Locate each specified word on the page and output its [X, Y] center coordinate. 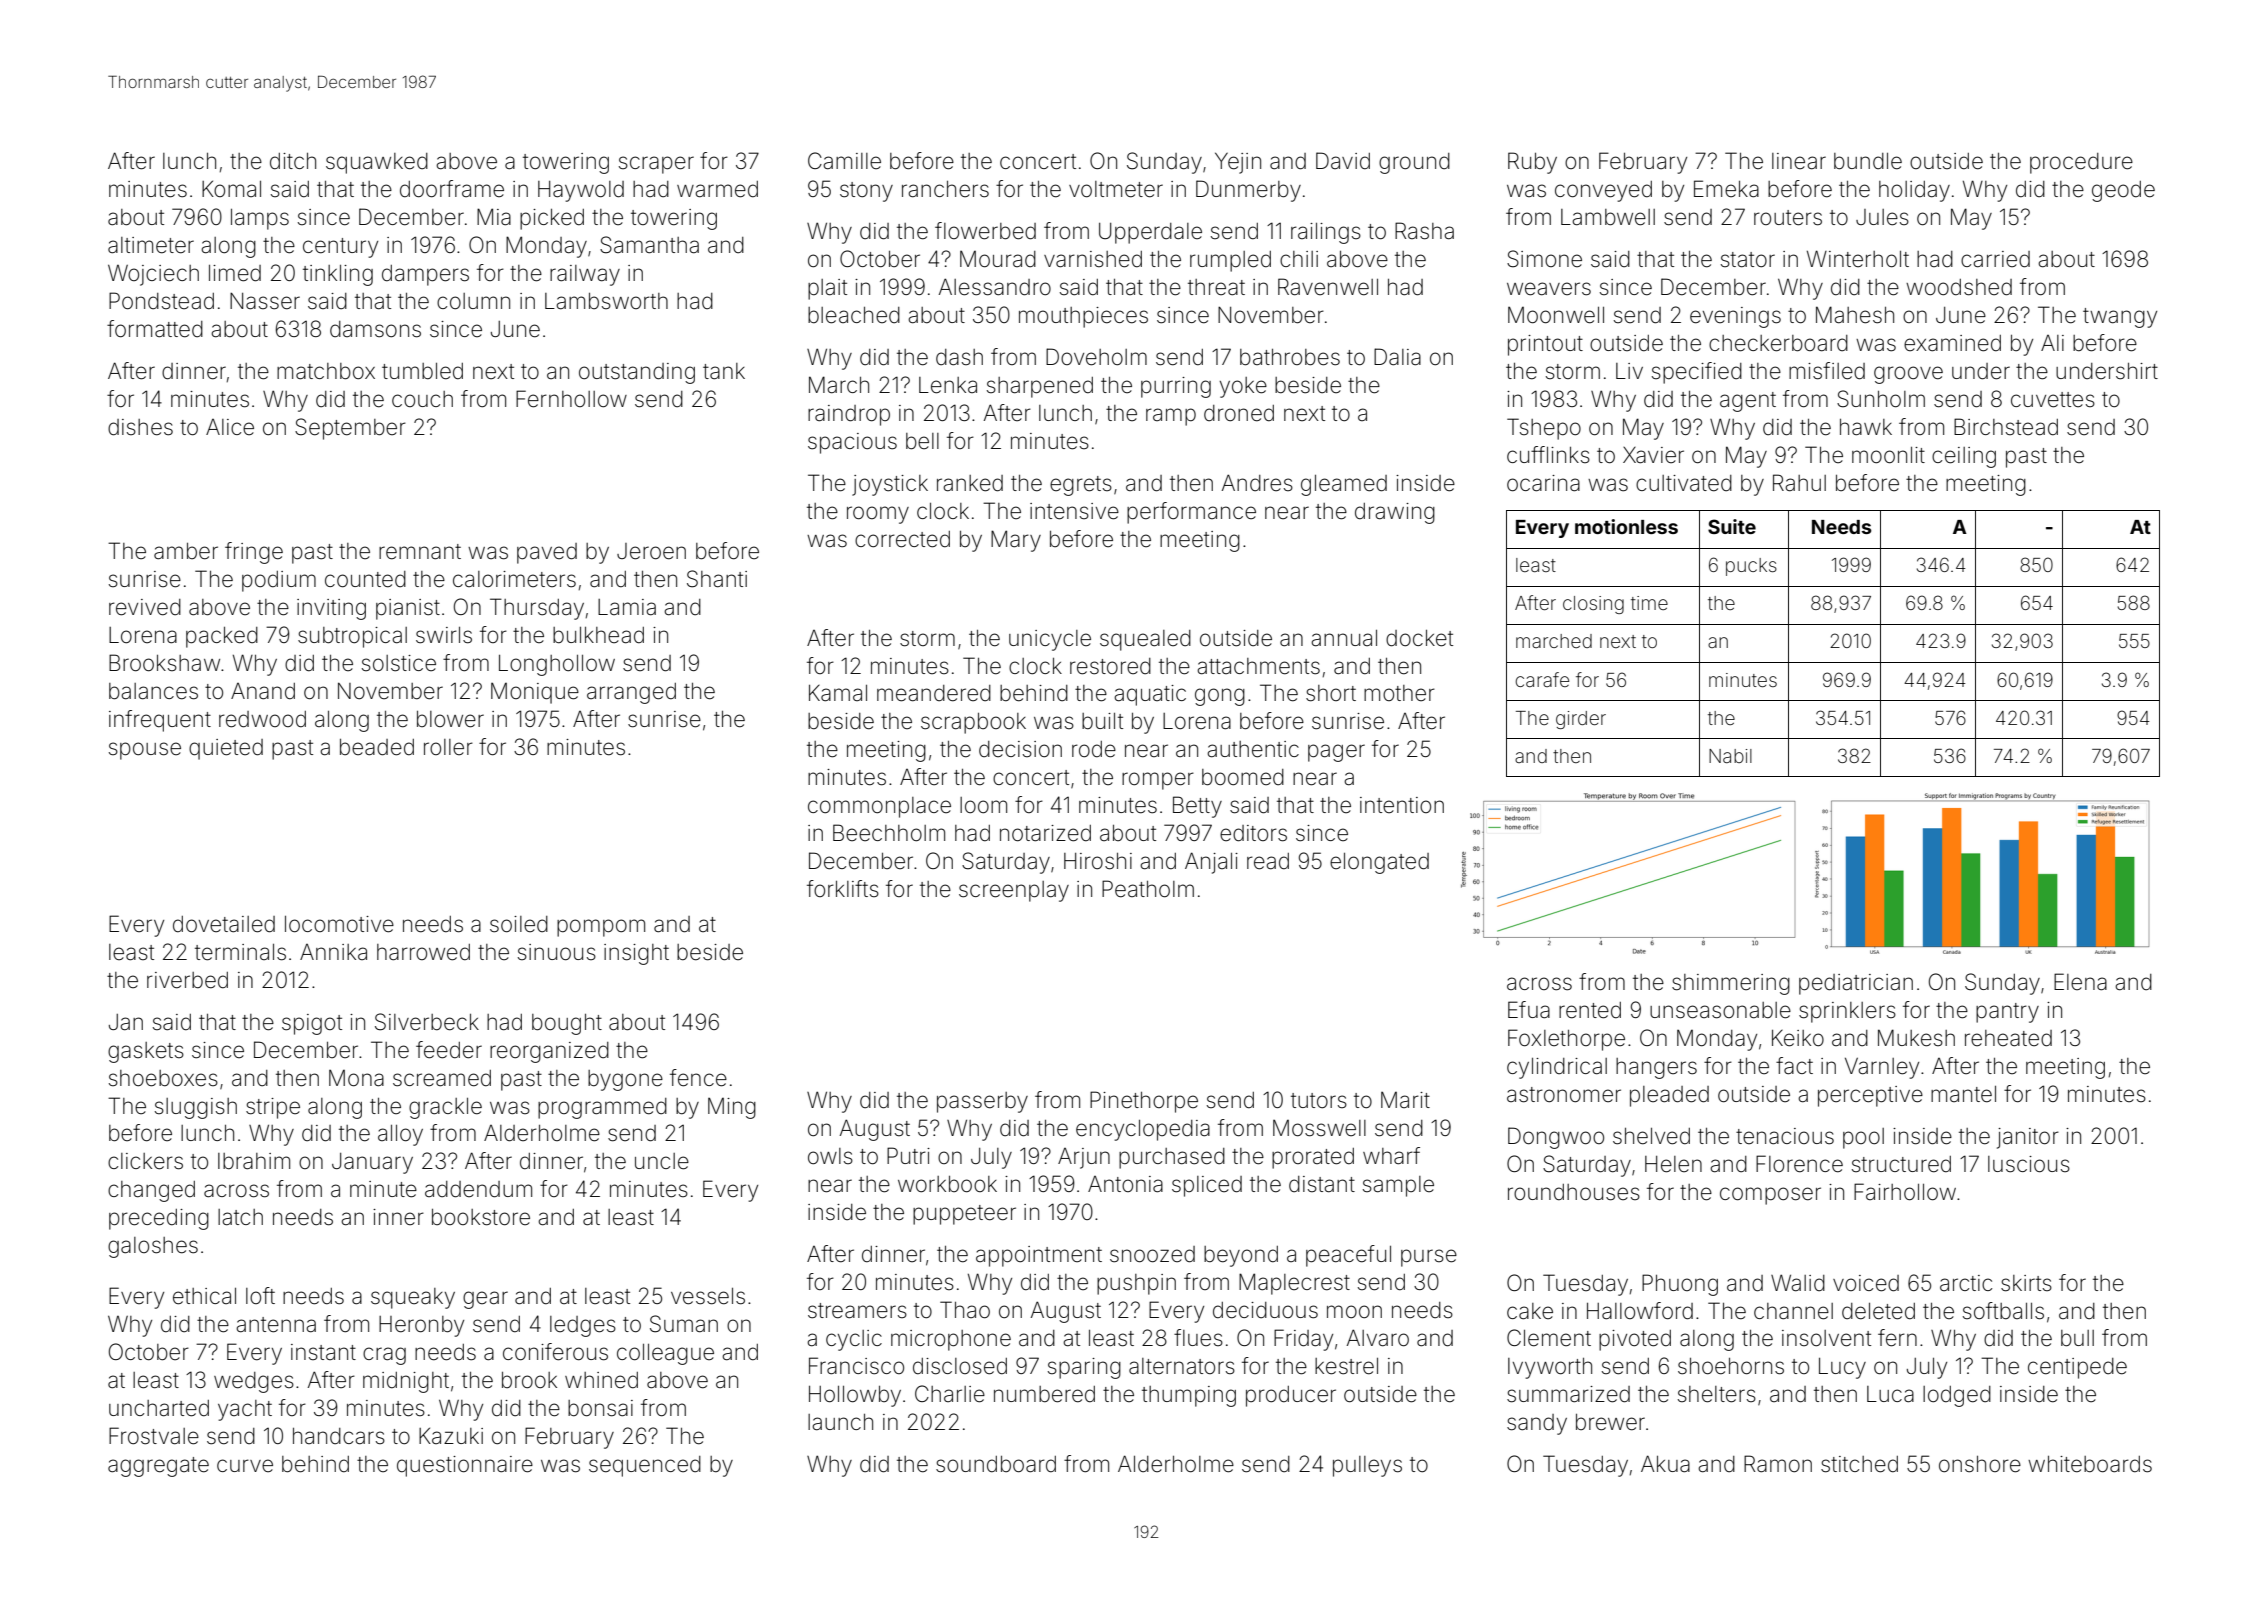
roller [448, 747]
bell [922, 441]
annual [1344, 638]
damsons [375, 329]
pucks [1751, 567]
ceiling [1964, 457]
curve [245, 1466]
